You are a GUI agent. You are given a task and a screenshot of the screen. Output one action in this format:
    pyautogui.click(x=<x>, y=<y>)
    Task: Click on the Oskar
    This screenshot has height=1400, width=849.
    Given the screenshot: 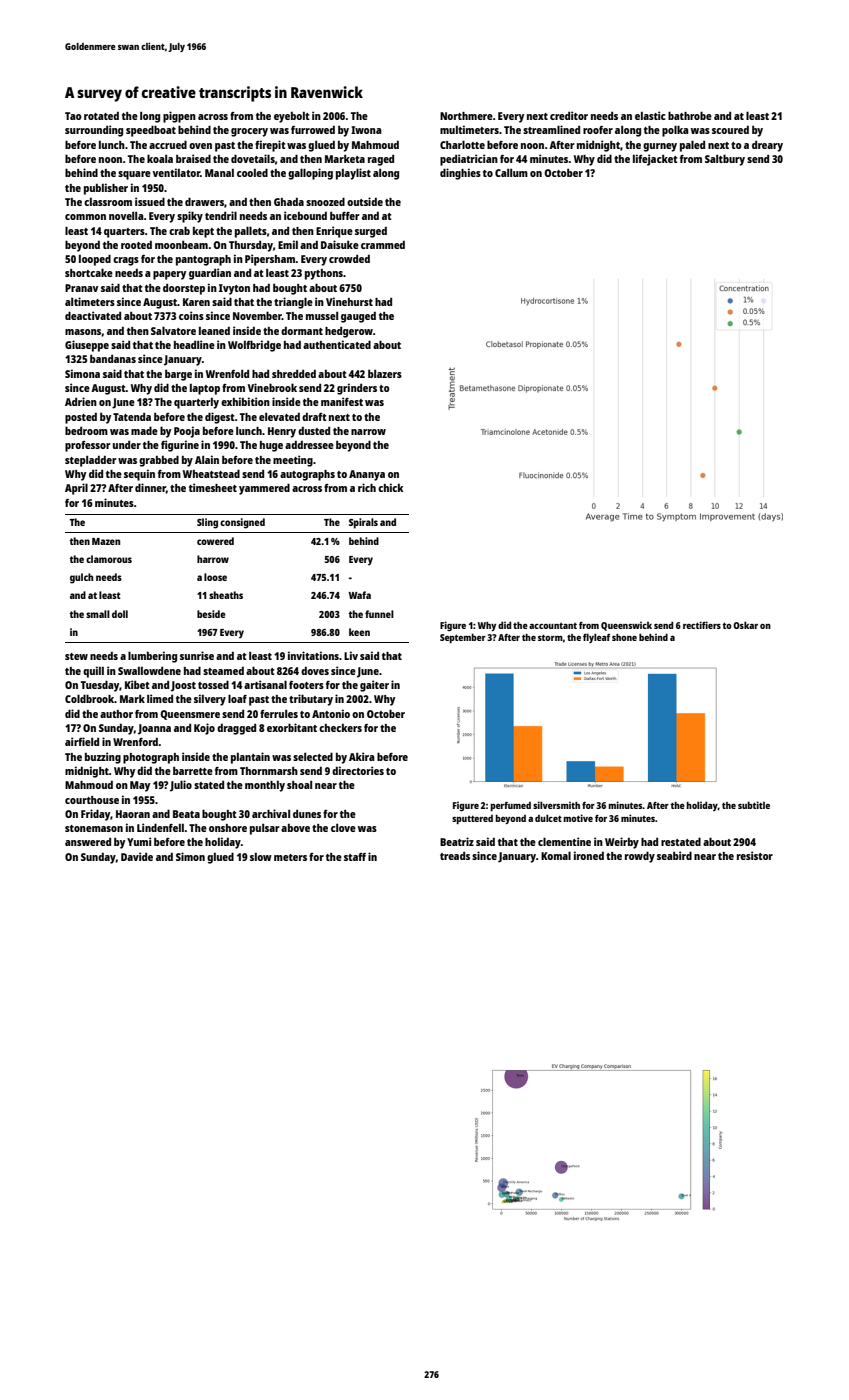 What is the action you would take?
    pyautogui.click(x=745, y=625)
